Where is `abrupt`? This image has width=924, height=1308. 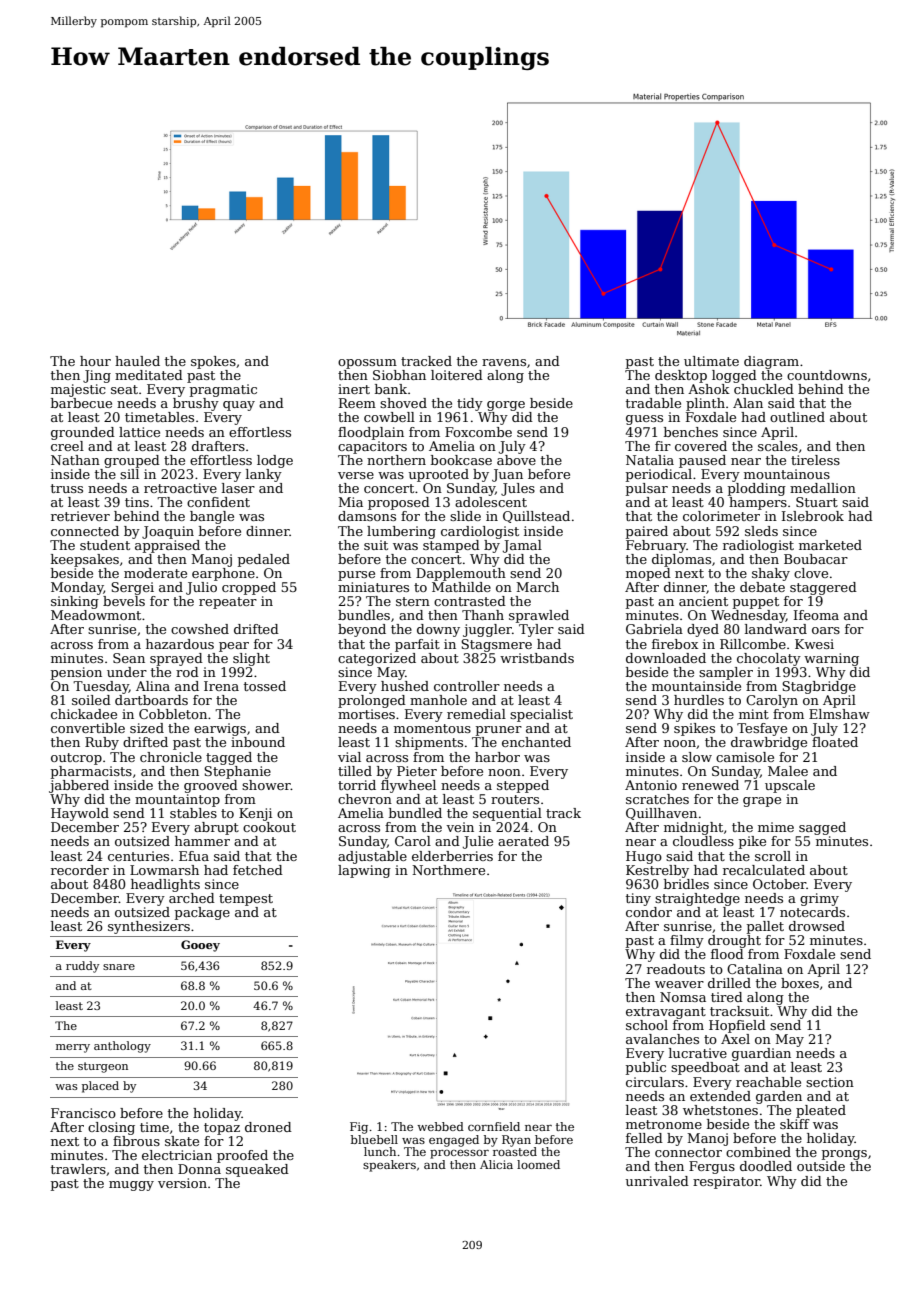 abrupt is located at coordinates (216, 828).
